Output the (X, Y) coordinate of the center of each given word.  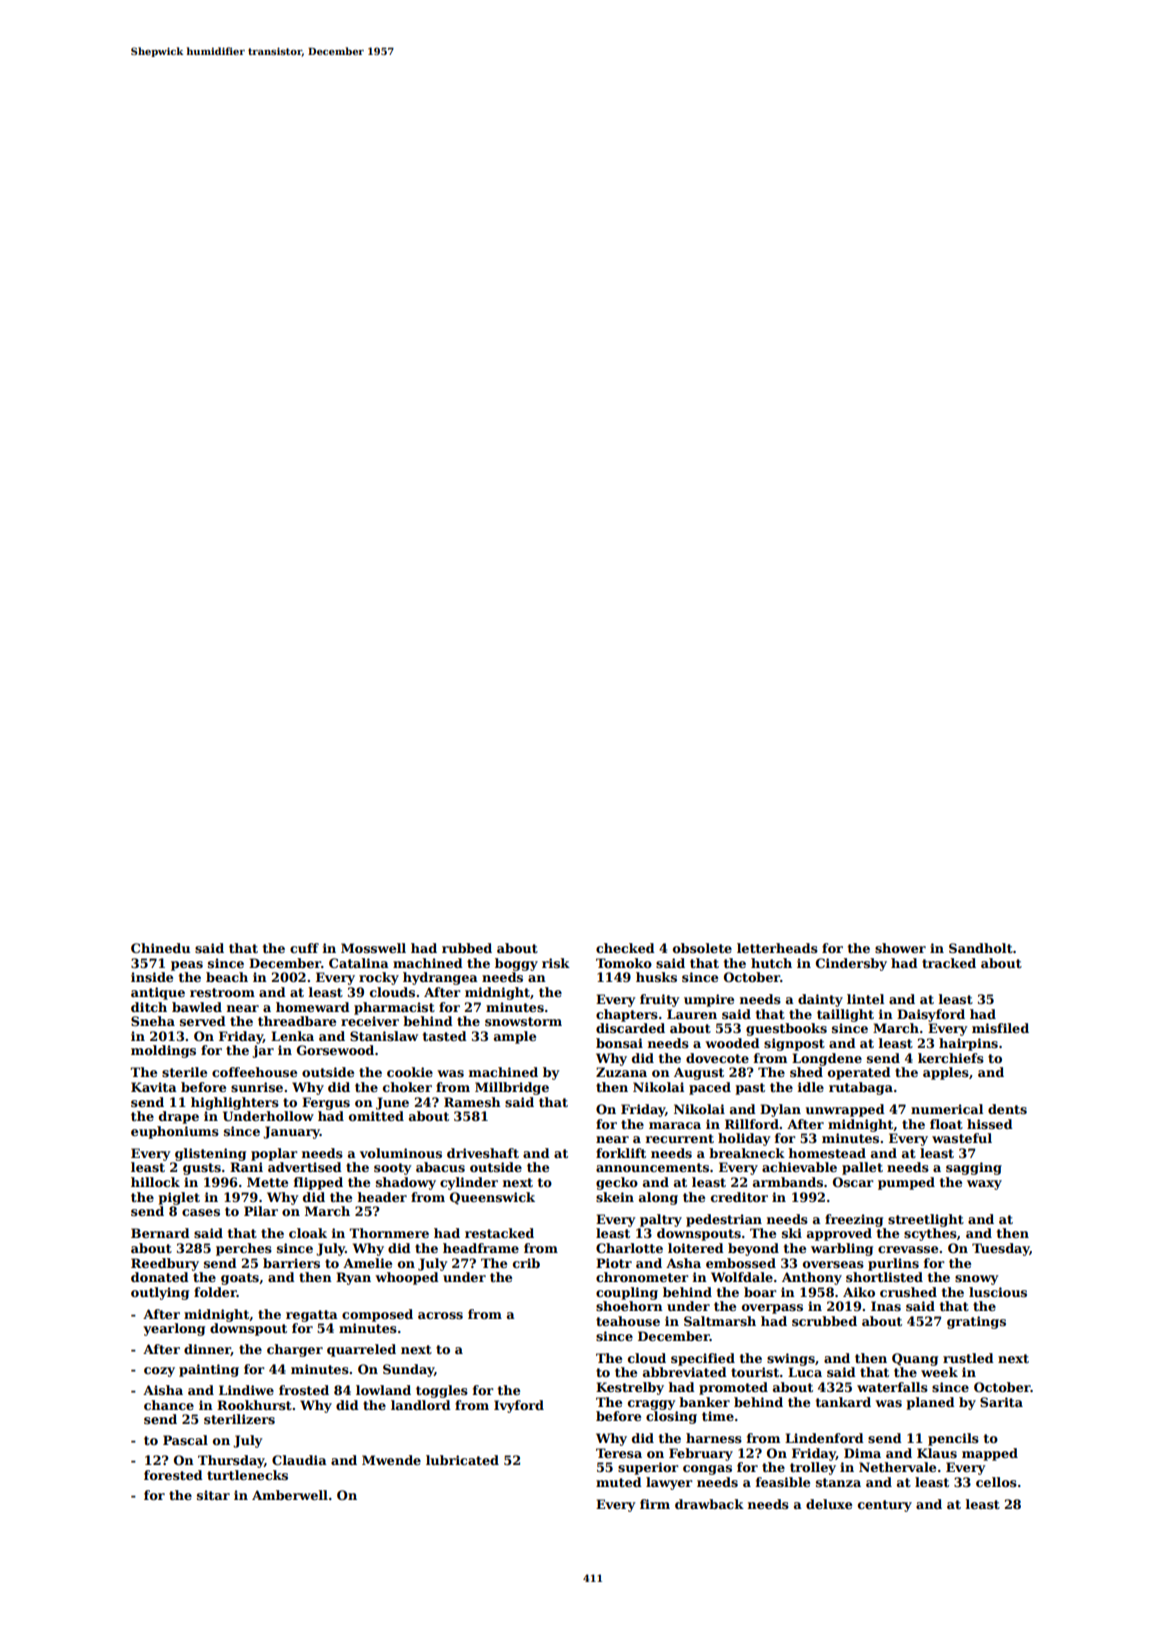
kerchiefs (951, 1058)
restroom (222, 992)
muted (619, 1482)
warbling (842, 1249)
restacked (499, 1233)
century (885, 1506)
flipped (318, 1183)
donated (160, 1277)
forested (173, 1475)
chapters (627, 1015)
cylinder (469, 1183)
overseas (833, 1264)
